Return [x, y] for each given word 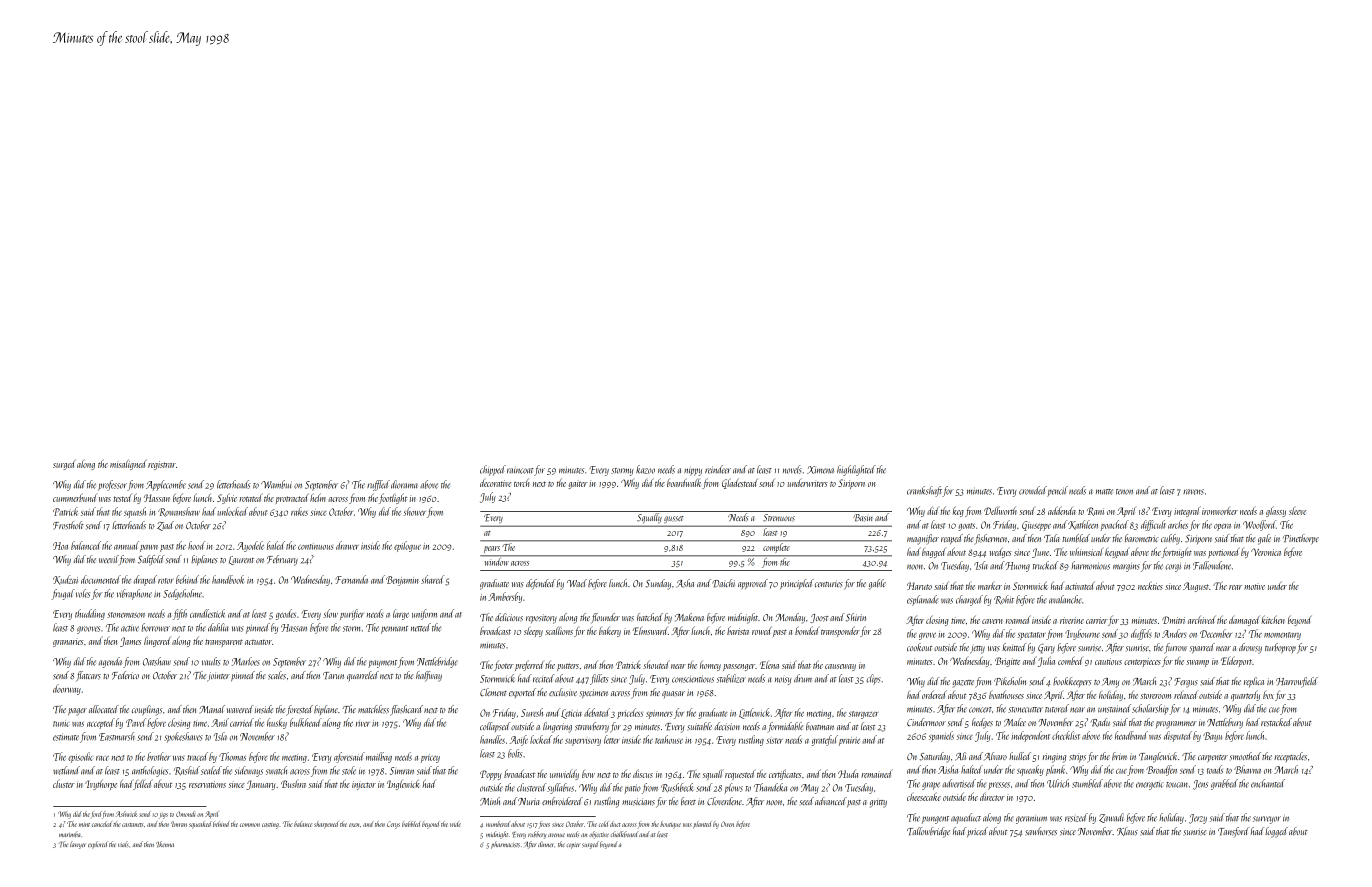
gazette [963, 684]
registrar [162, 465]
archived [1201, 620]
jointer [218, 677]
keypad [1117, 552]
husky [277, 723]
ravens [1193, 492]
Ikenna [165, 844]
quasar [673, 694]
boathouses [1006, 694]
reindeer [718, 469]
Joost [819, 618]
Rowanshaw [179, 512]
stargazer [863, 715]
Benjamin [402, 581]
